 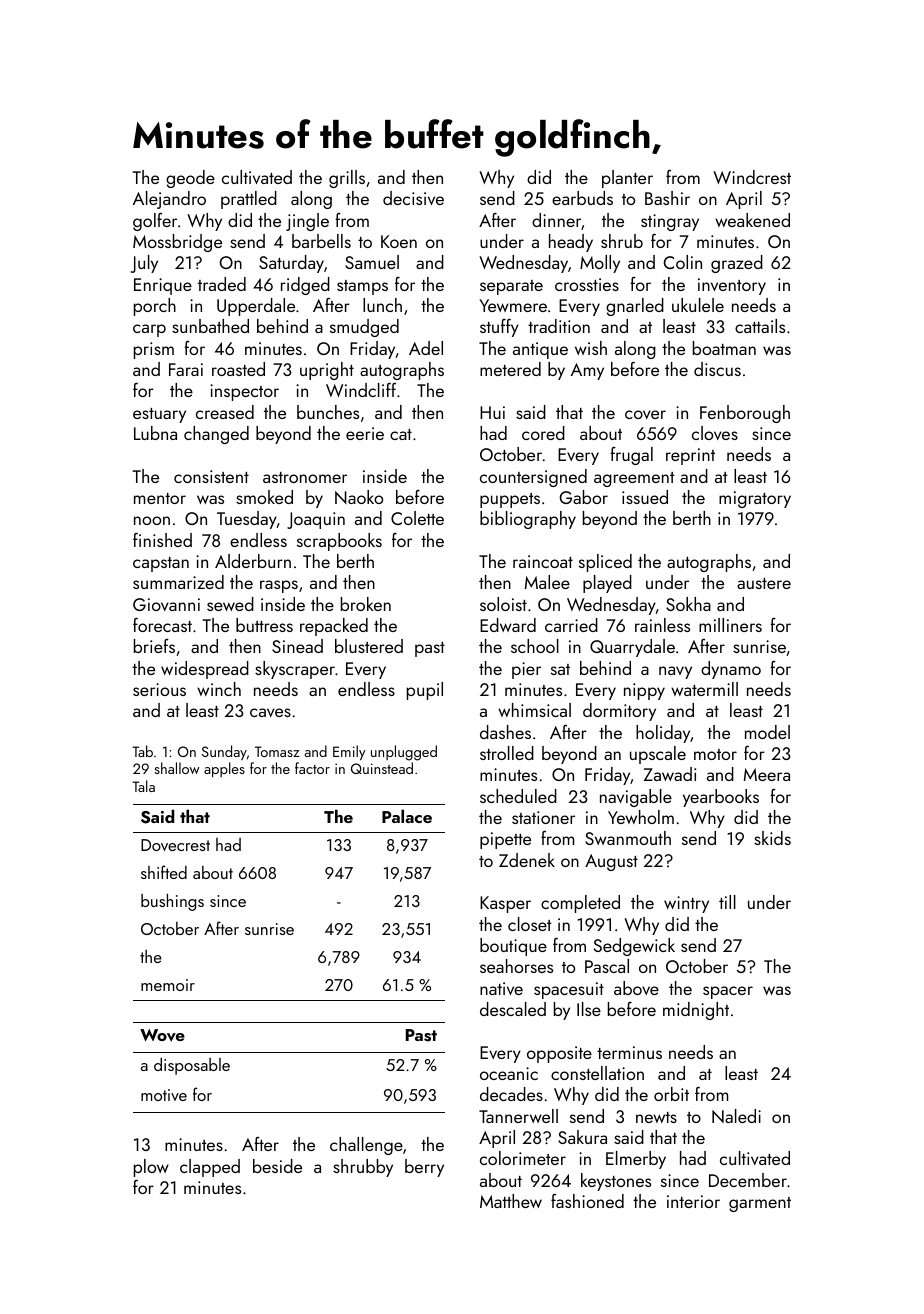 I want to click on carp, so click(x=149, y=330).
